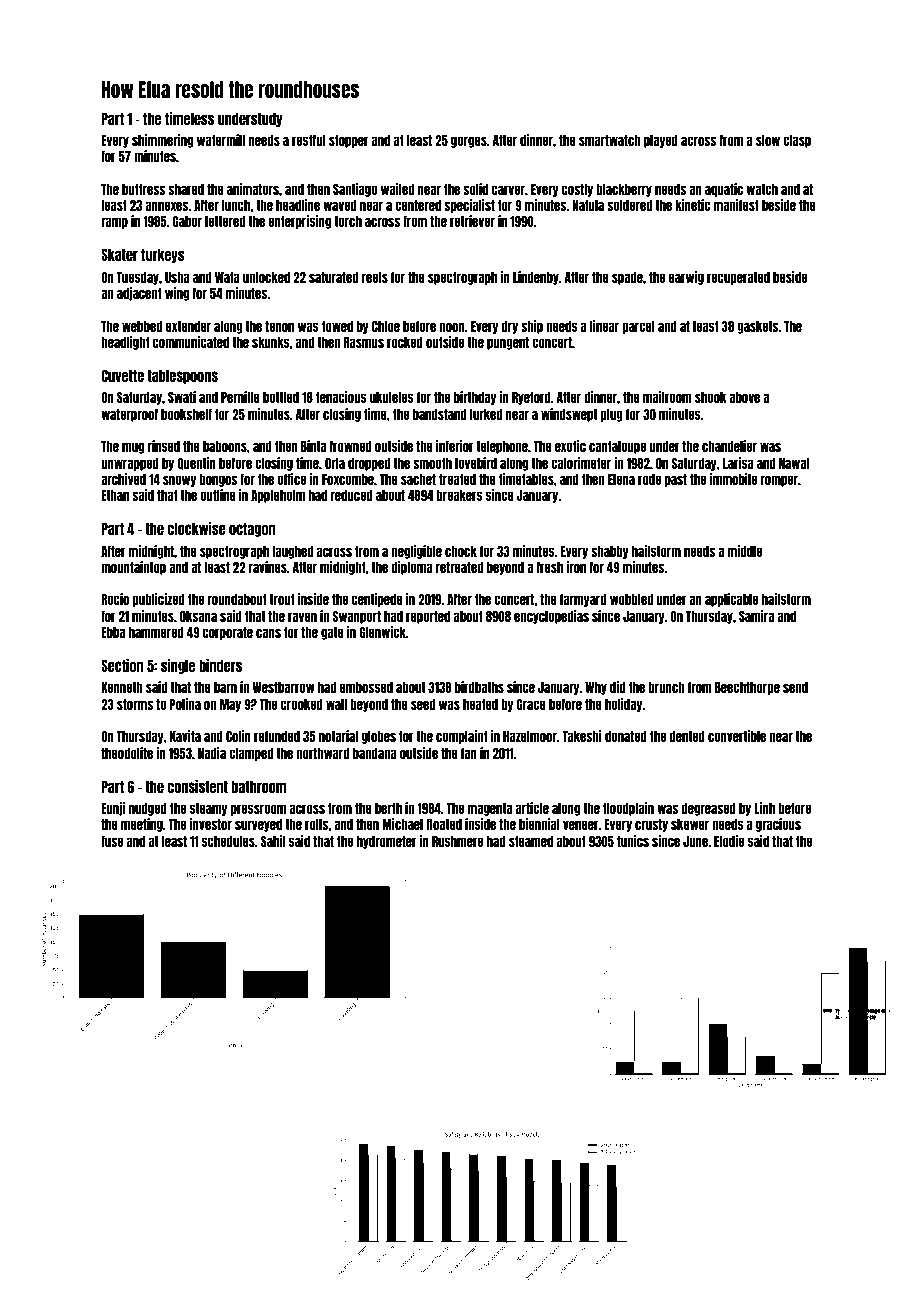 This screenshot has width=924, height=1308. Describe the element at coordinates (795, 687) in the screenshot. I see `send` at that location.
